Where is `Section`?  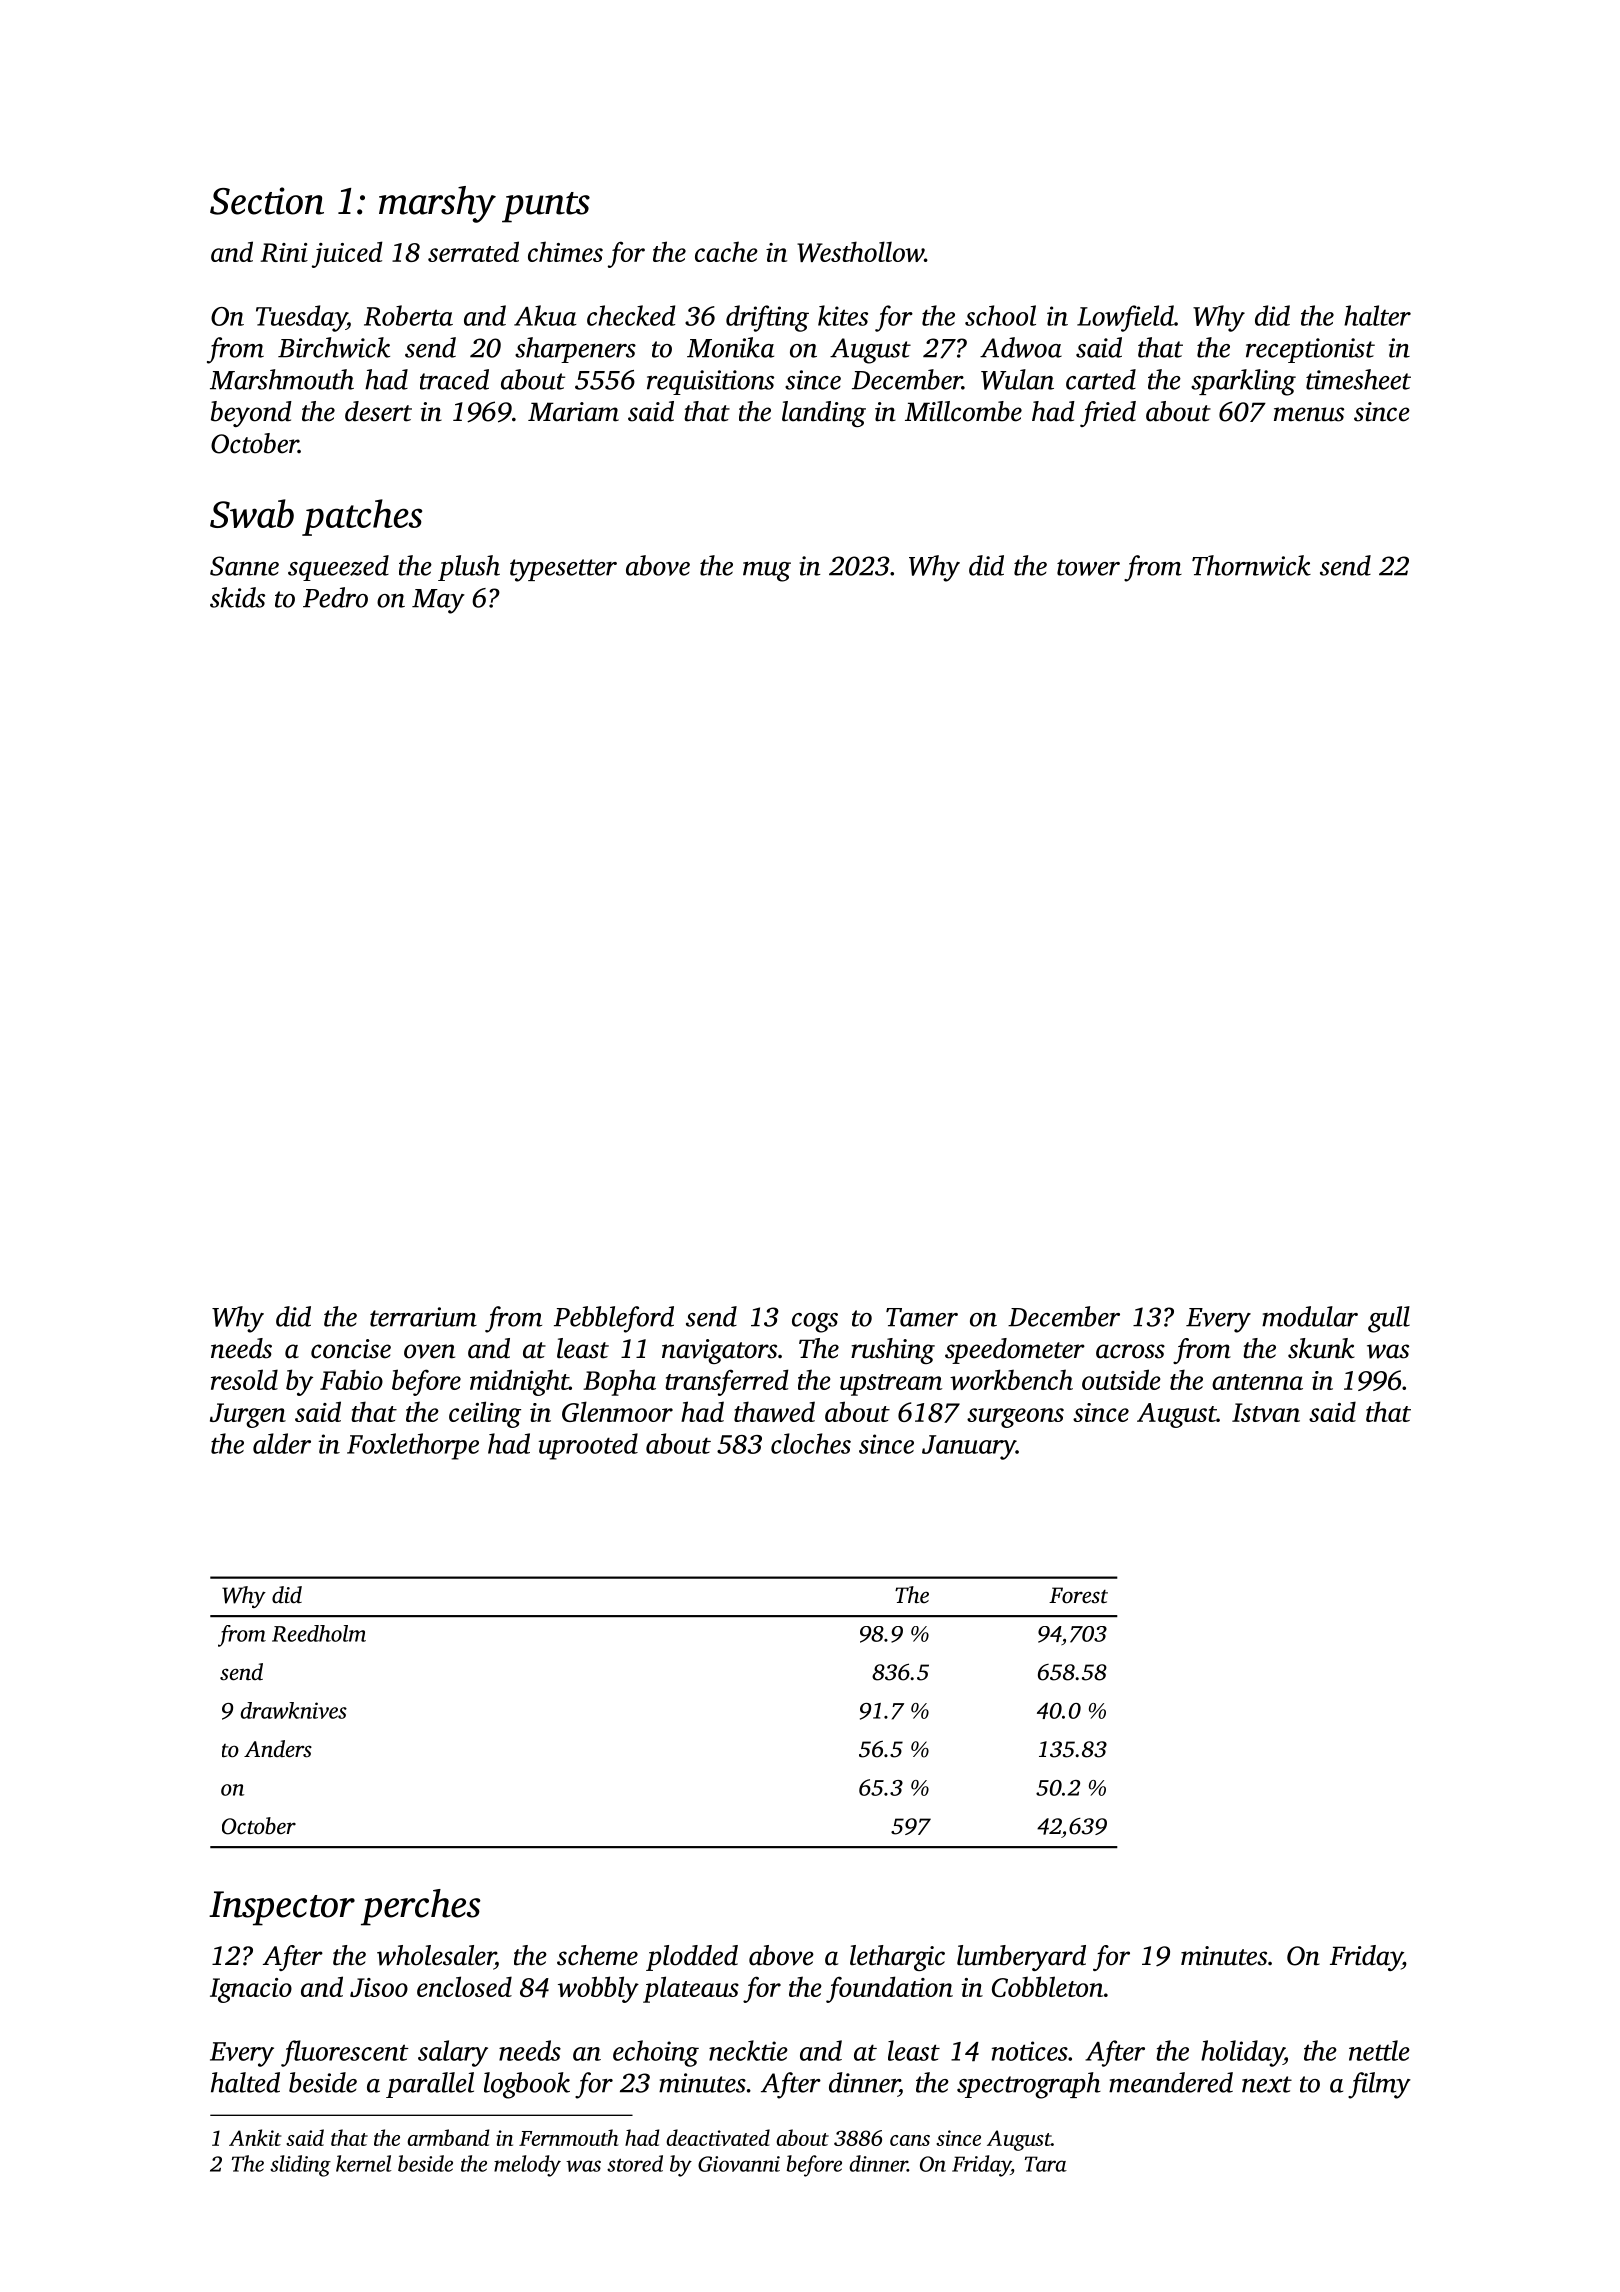
Section is located at coordinates (267, 201).
